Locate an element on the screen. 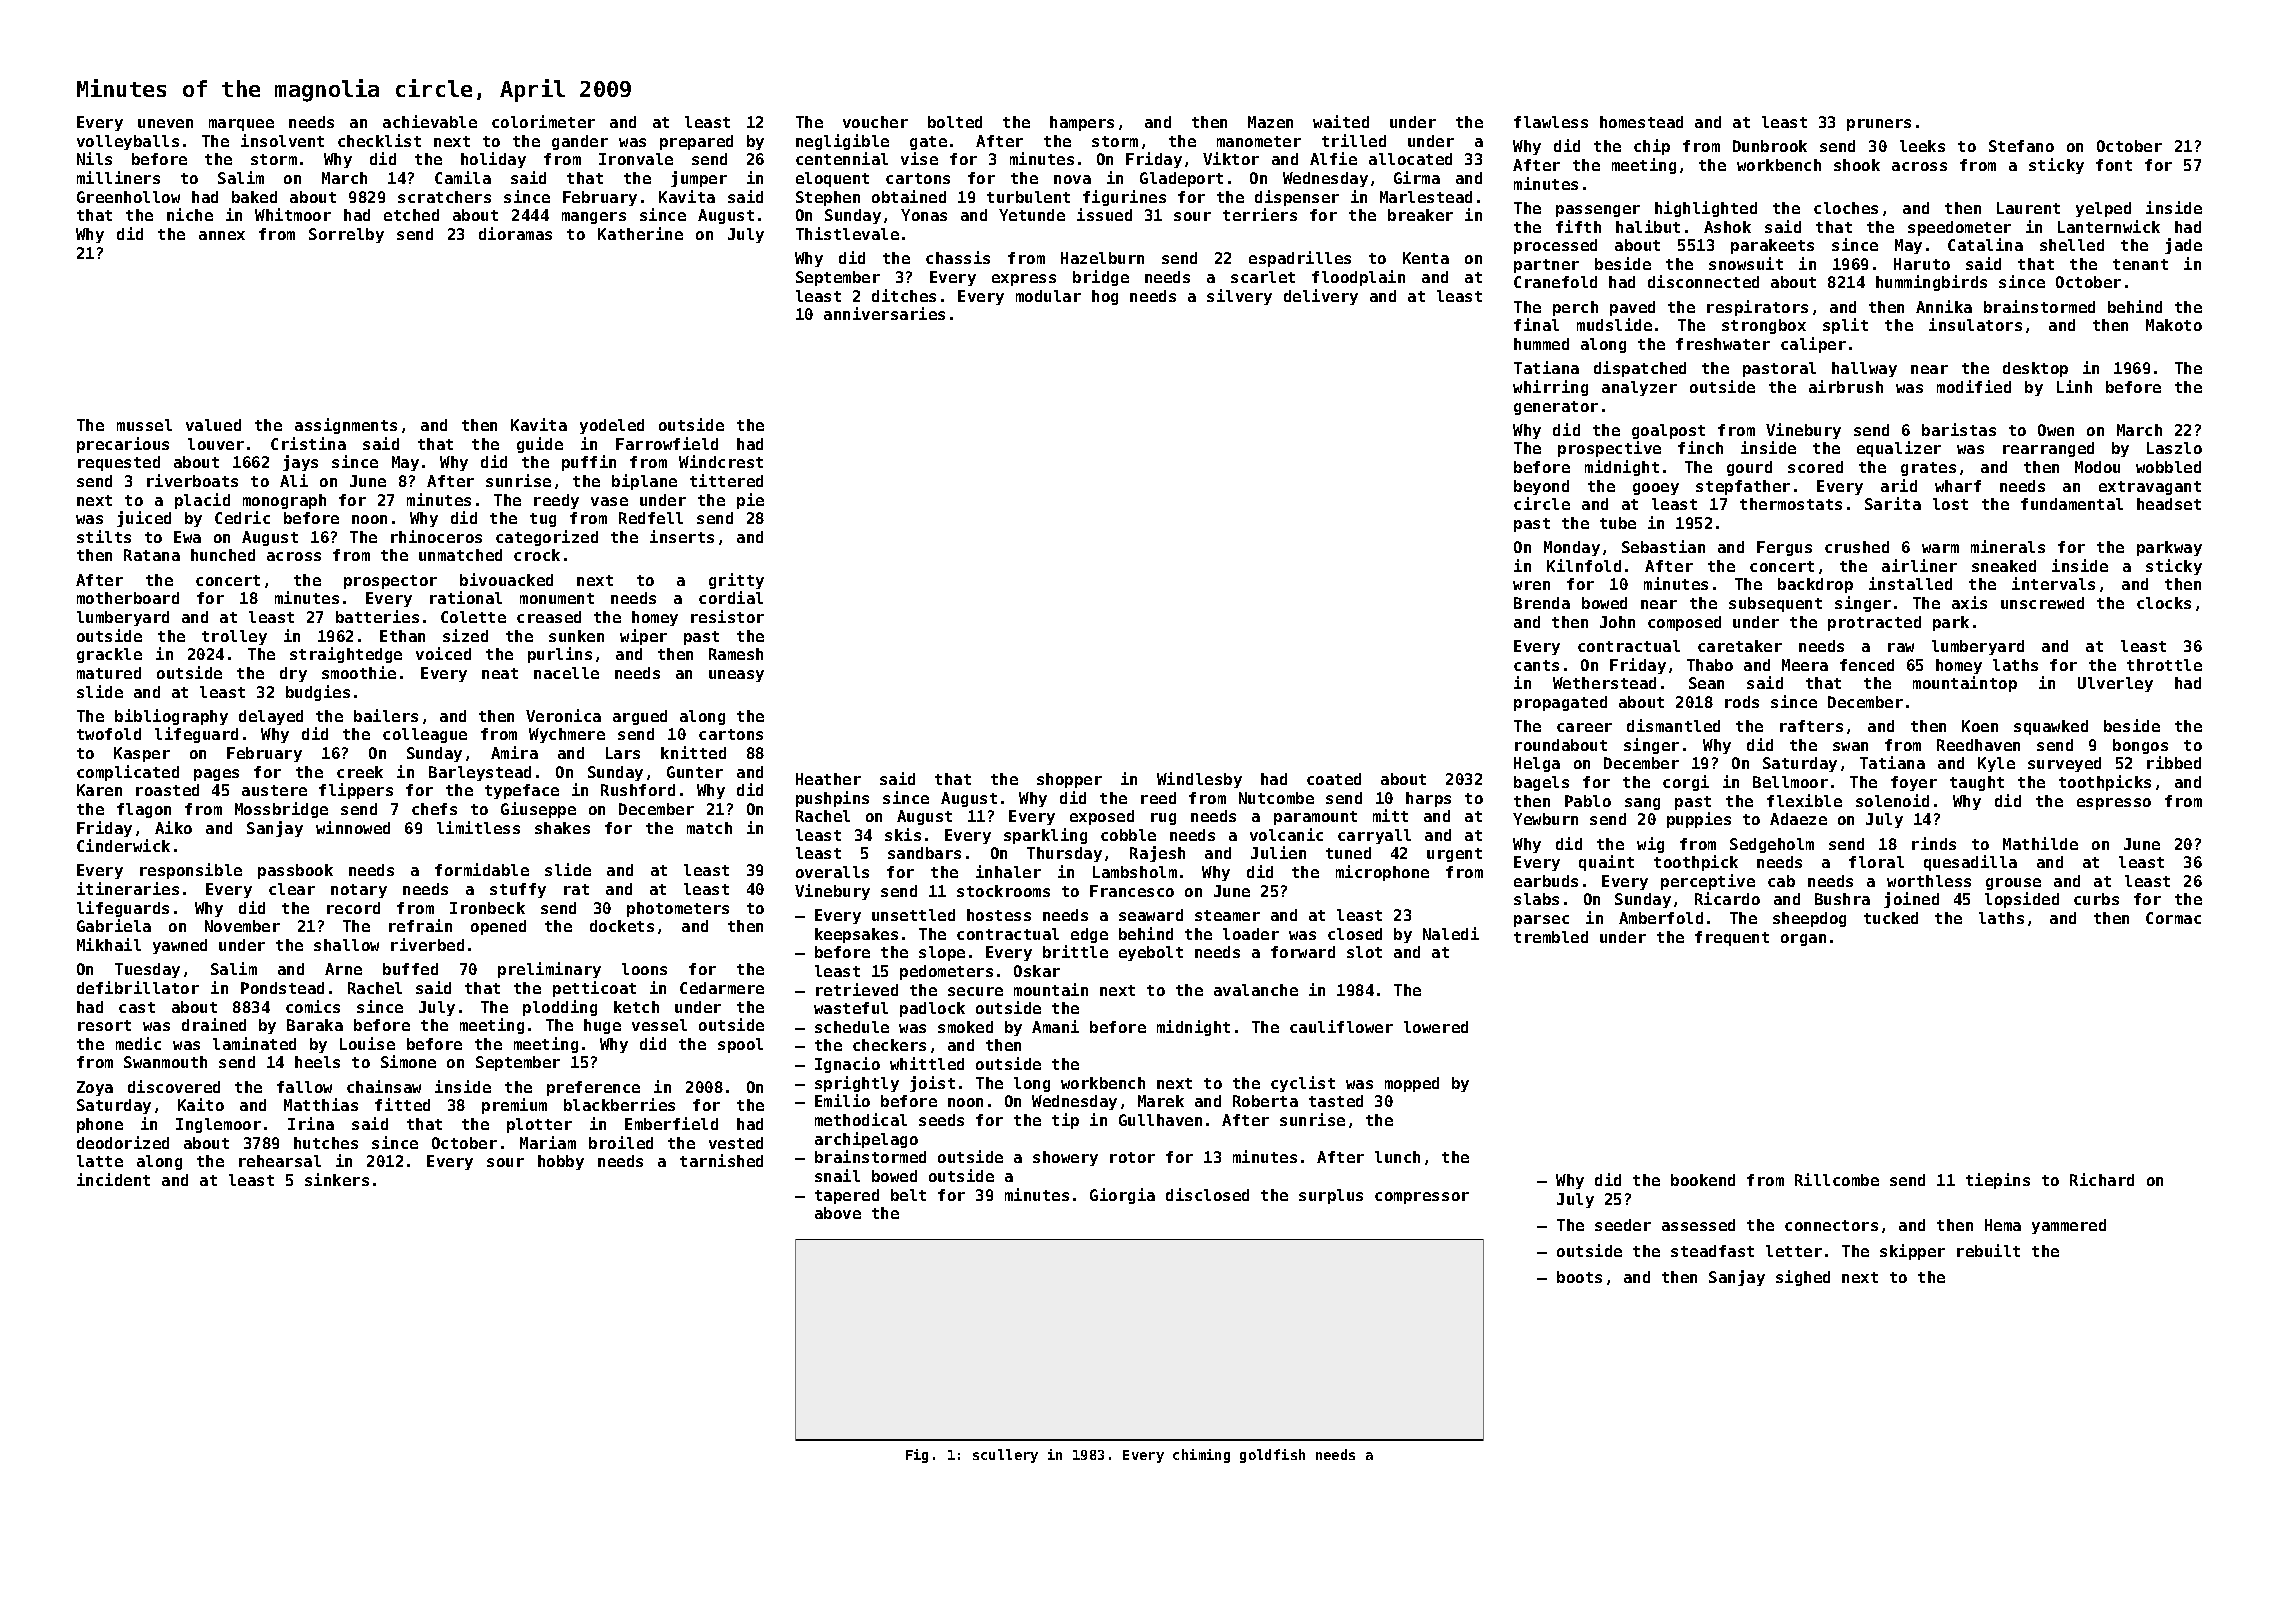 The width and height of the screenshot is (2279, 1612). voucher is located at coordinates (875, 122).
